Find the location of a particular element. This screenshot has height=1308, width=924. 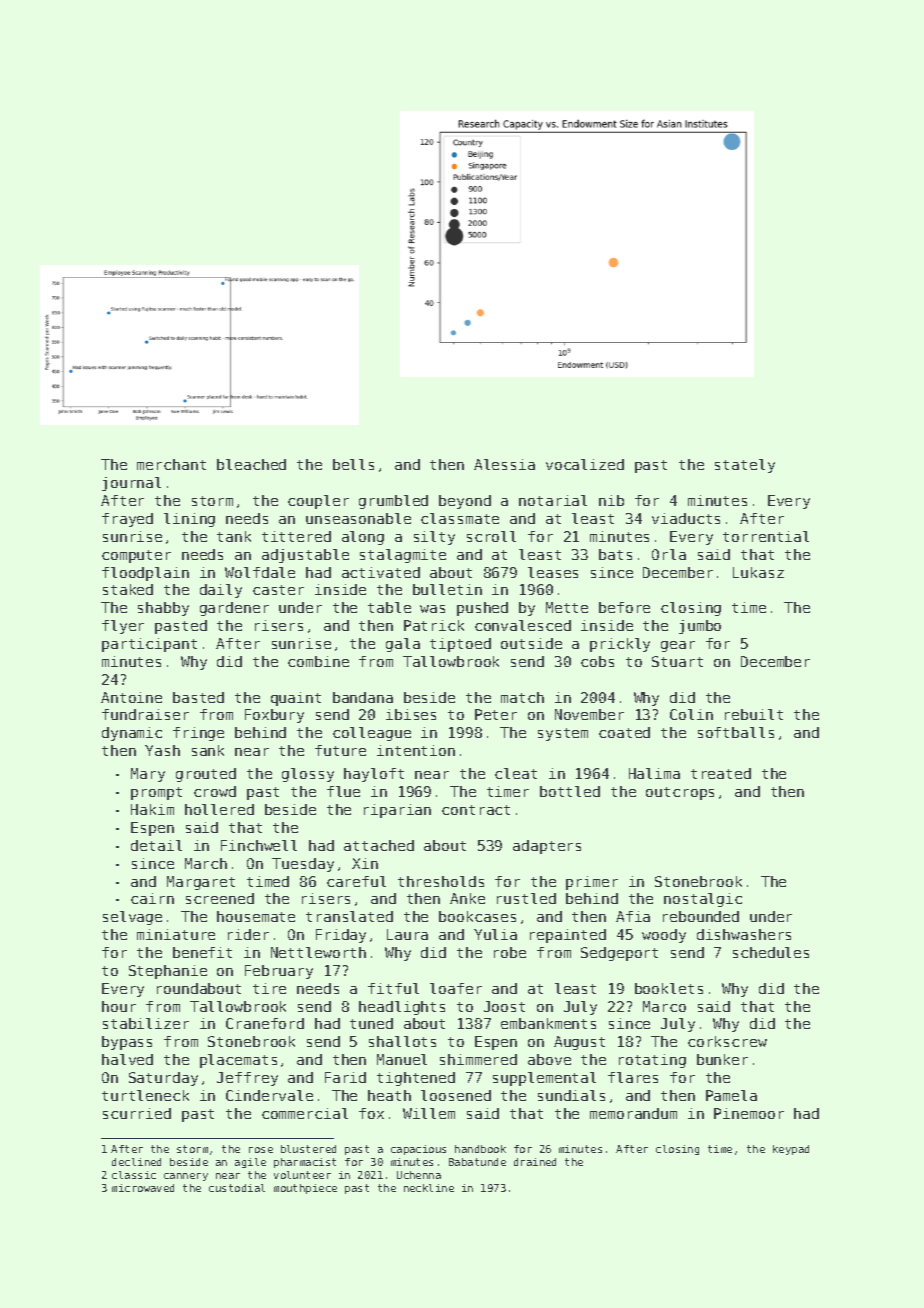

torrential is located at coordinates (766, 536).
